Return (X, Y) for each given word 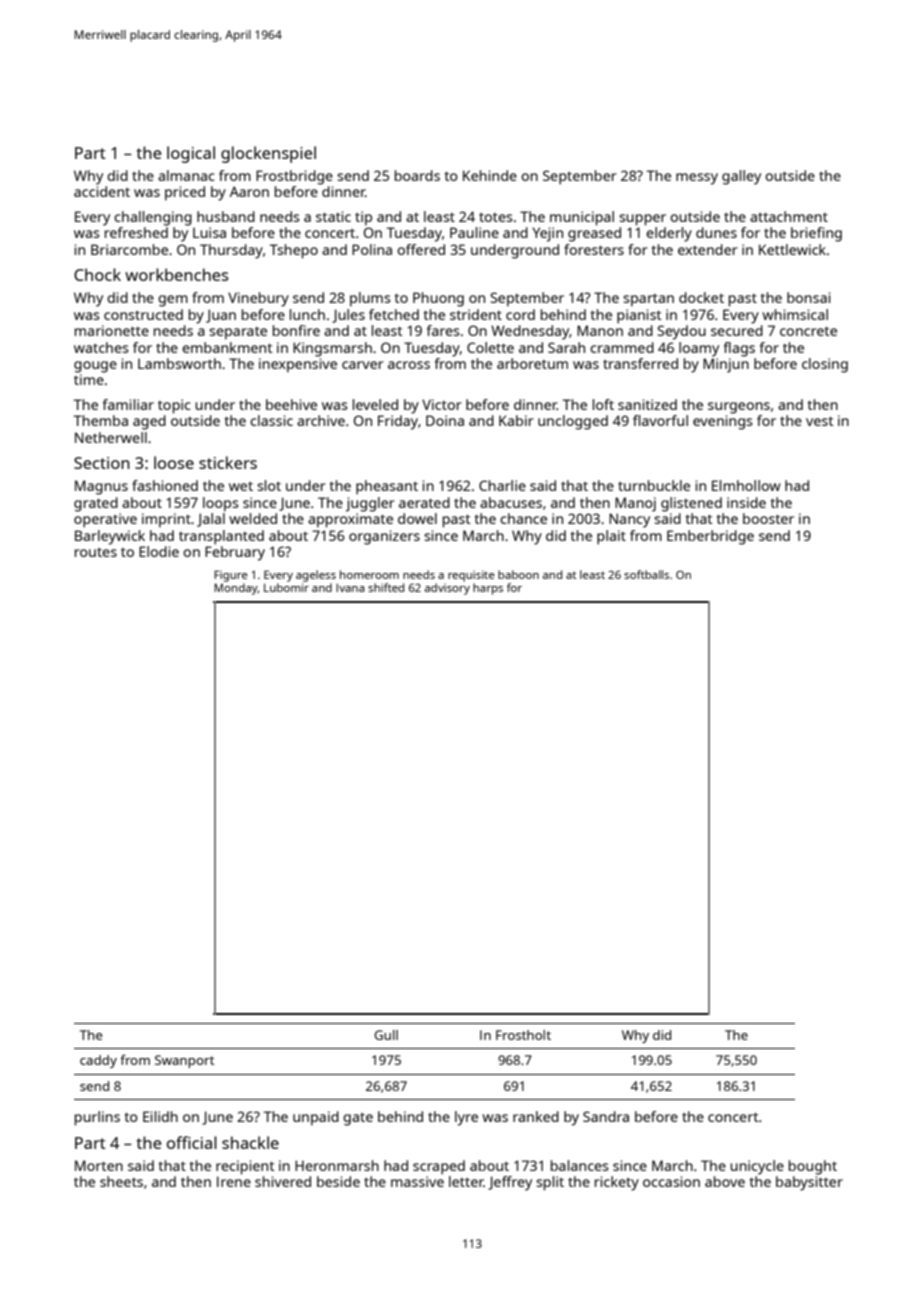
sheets (121, 1181)
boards (417, 175)
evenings (723, 422)
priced (185, 193)
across (409, 365)
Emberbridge (710, 537)
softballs (646, 574)
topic (174, 406)
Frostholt (523, 1035)
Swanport (184, 1061)
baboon (518, 574)
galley (741, 177)
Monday (236, 589)
